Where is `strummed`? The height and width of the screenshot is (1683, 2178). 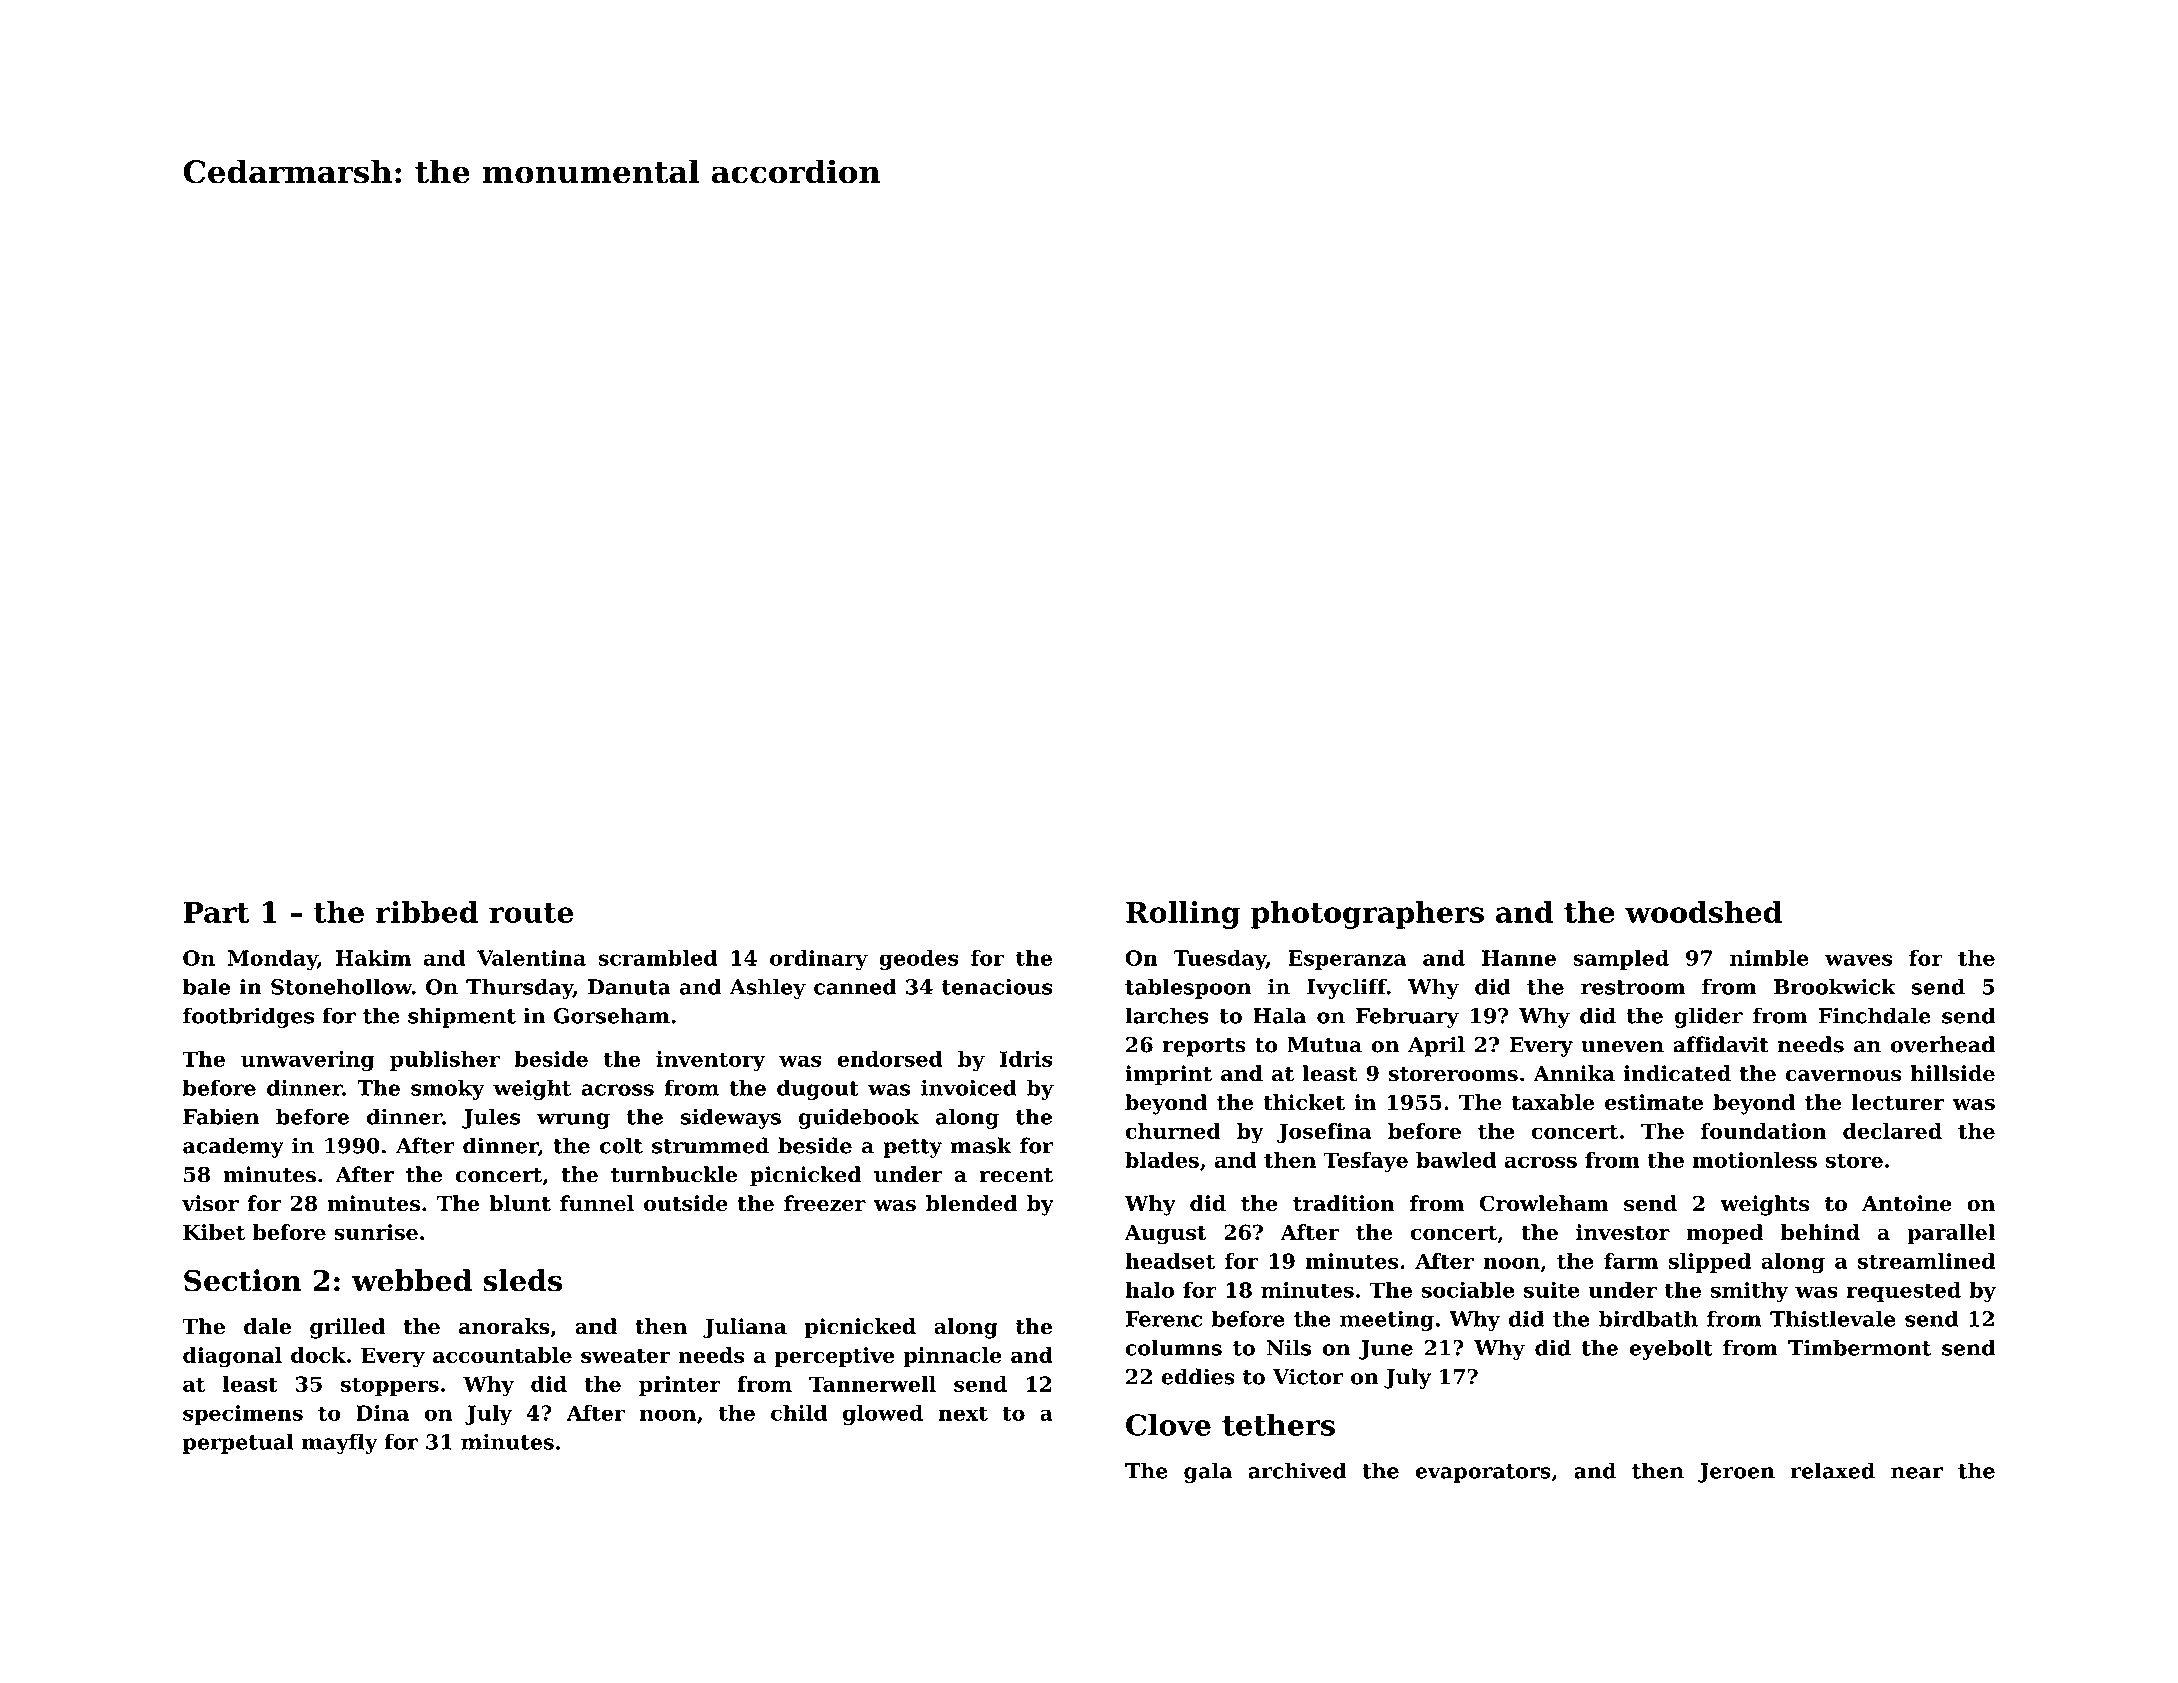
strummed is located at coordinates (710, 1145).
